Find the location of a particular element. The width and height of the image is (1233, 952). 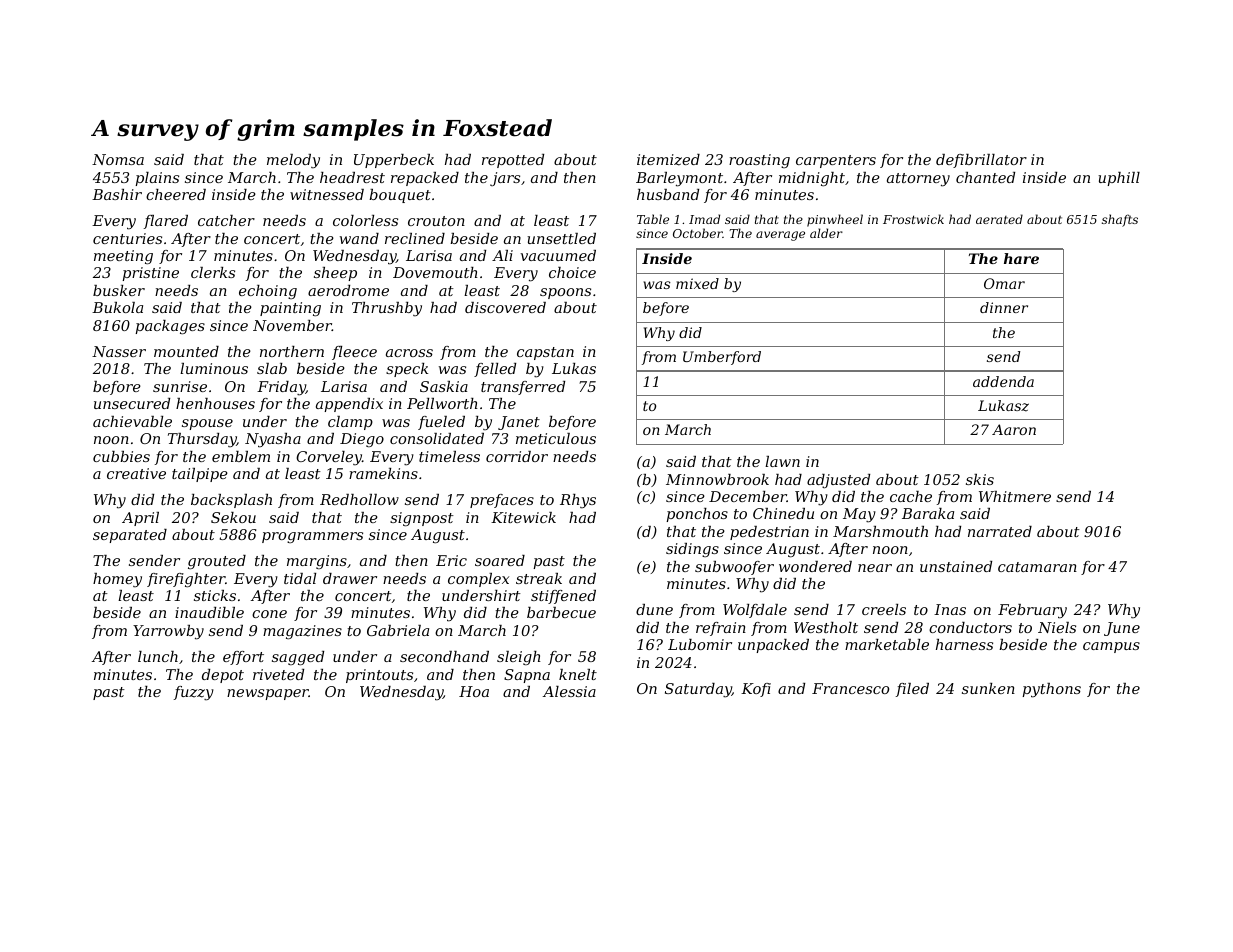

Bashir is located at coordinates (117, 194).
